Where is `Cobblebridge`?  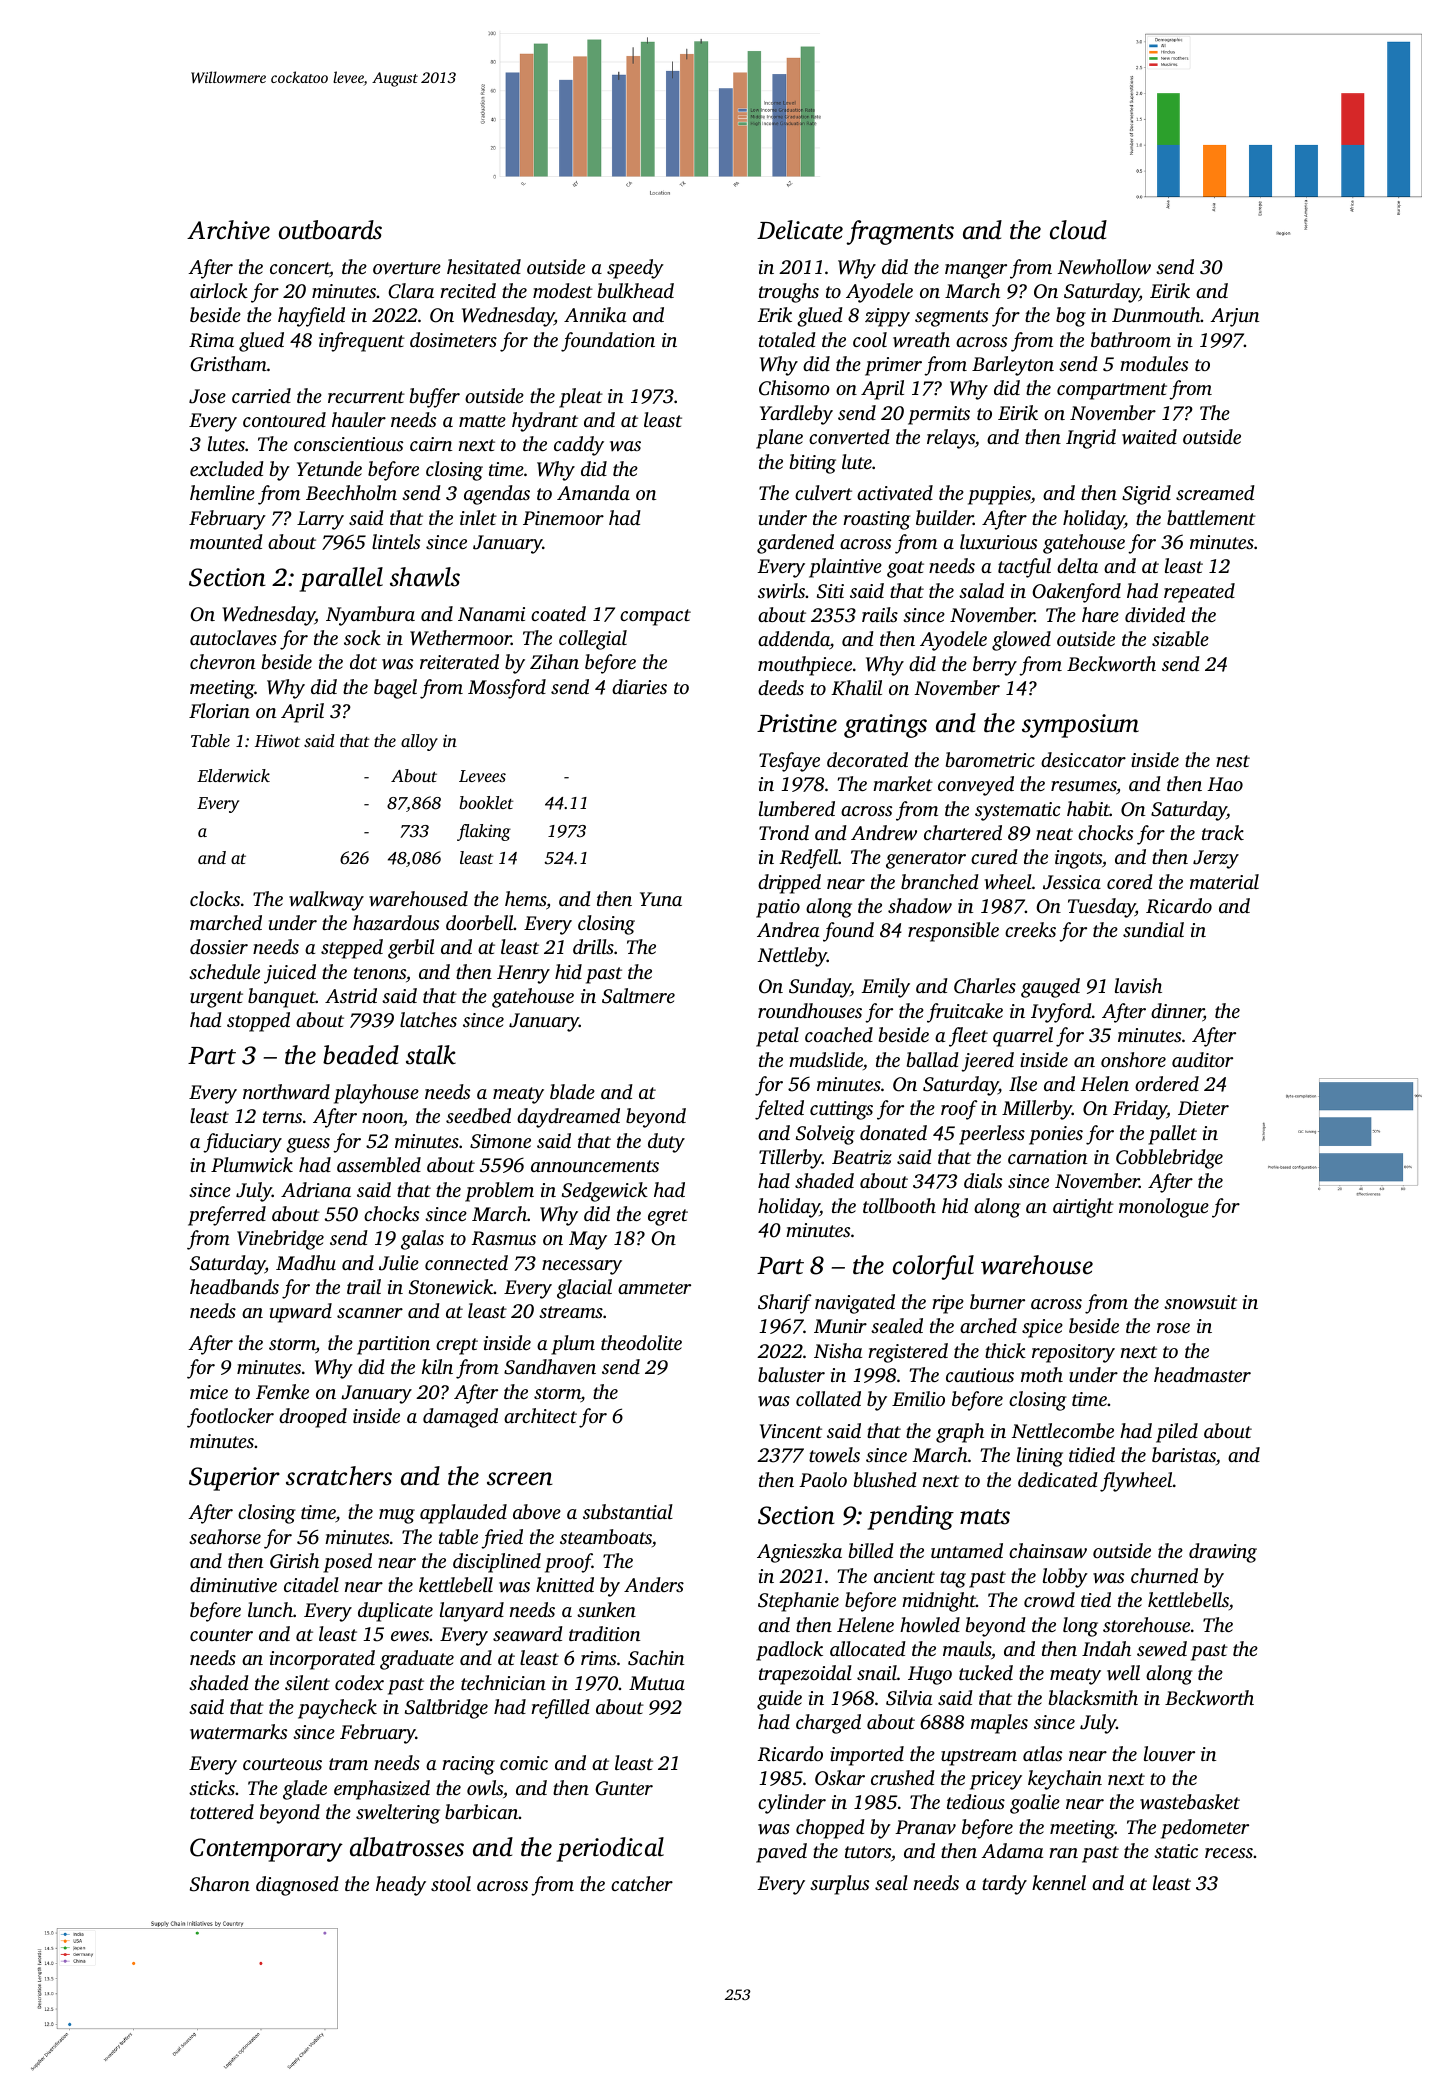 Cobblebridge is located at coordinates (1169, 1159).
